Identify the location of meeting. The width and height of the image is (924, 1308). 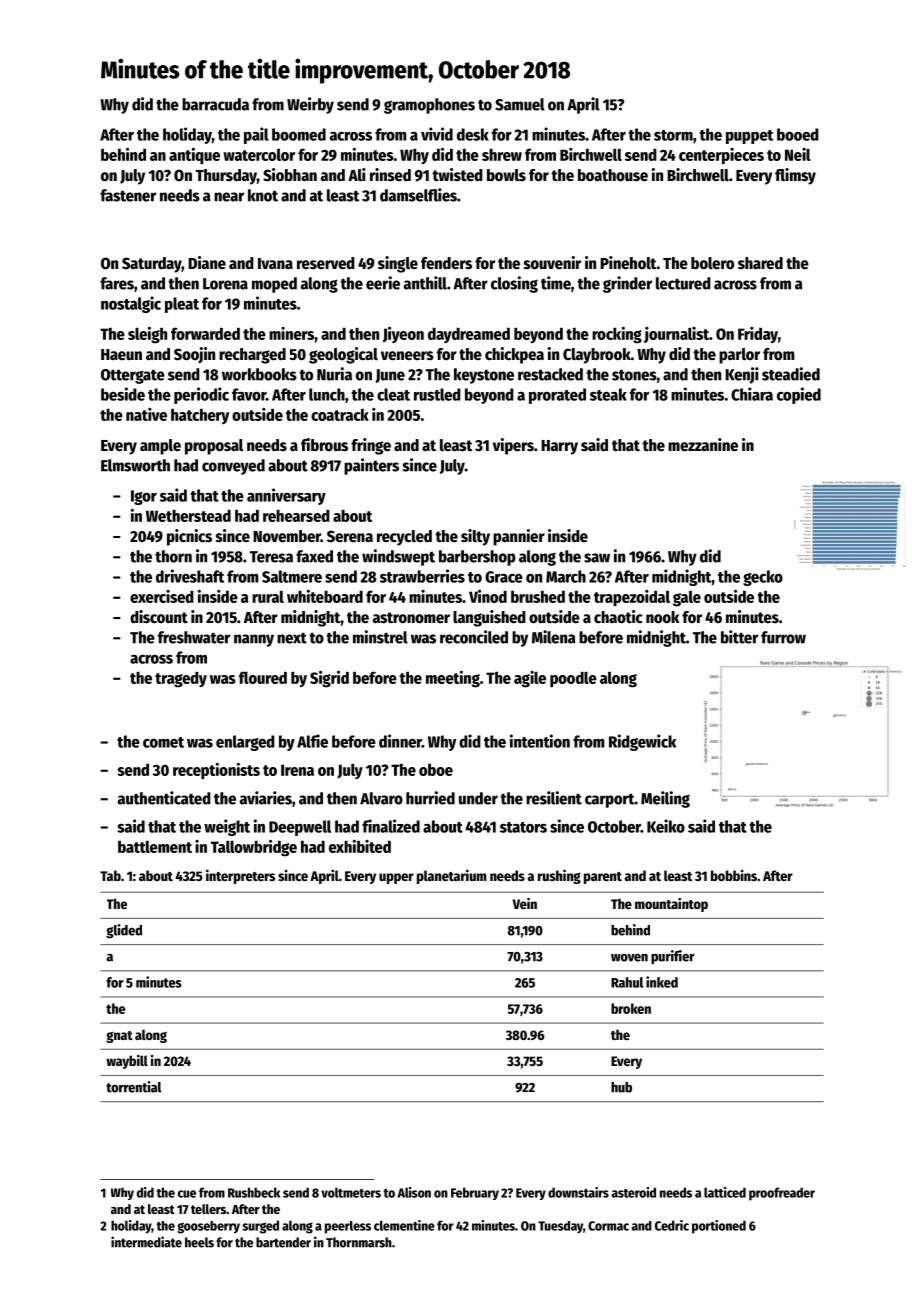
(453, 679).
